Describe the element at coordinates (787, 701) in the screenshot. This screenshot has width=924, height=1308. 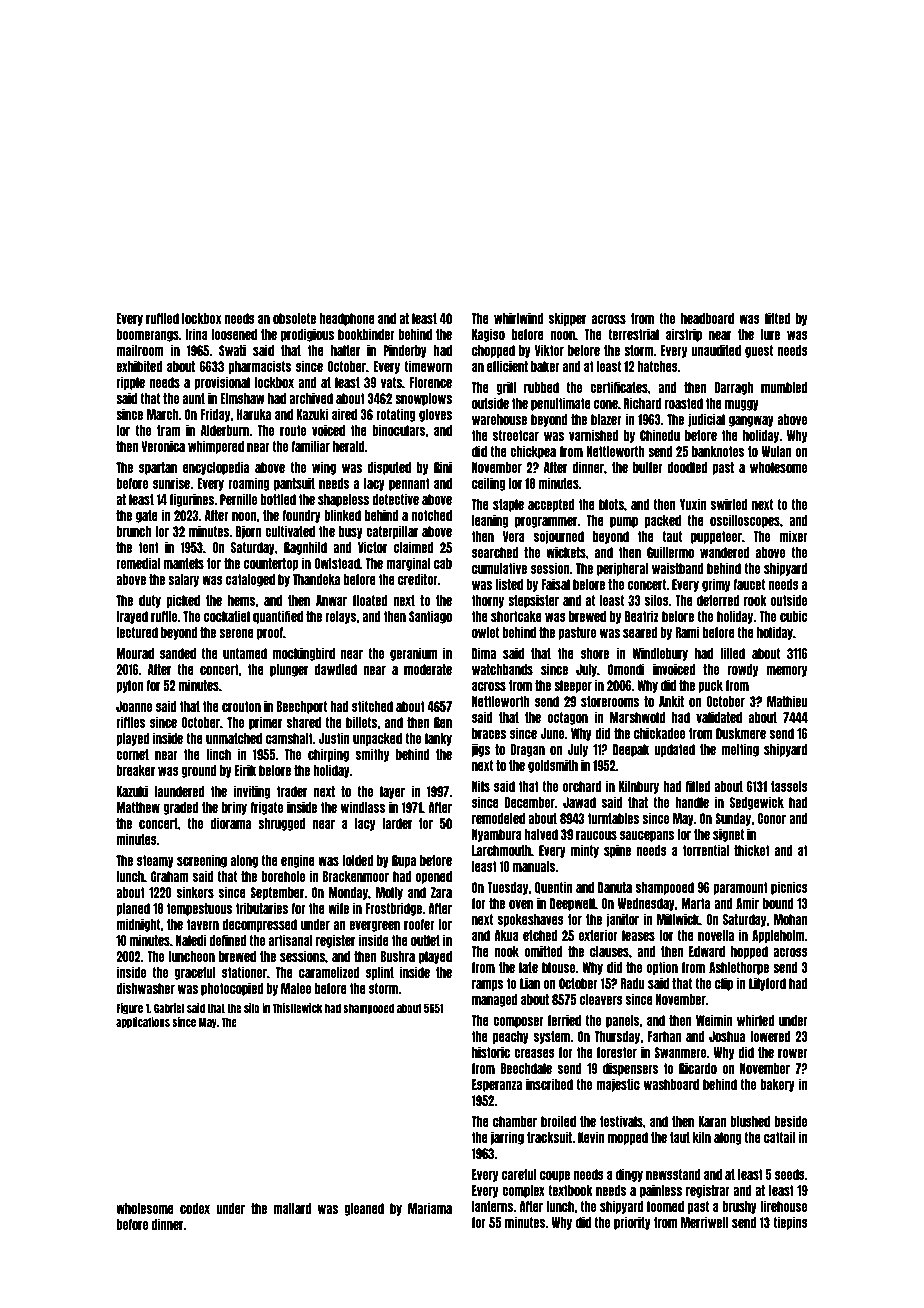
I see `Mathieu` at that location.
